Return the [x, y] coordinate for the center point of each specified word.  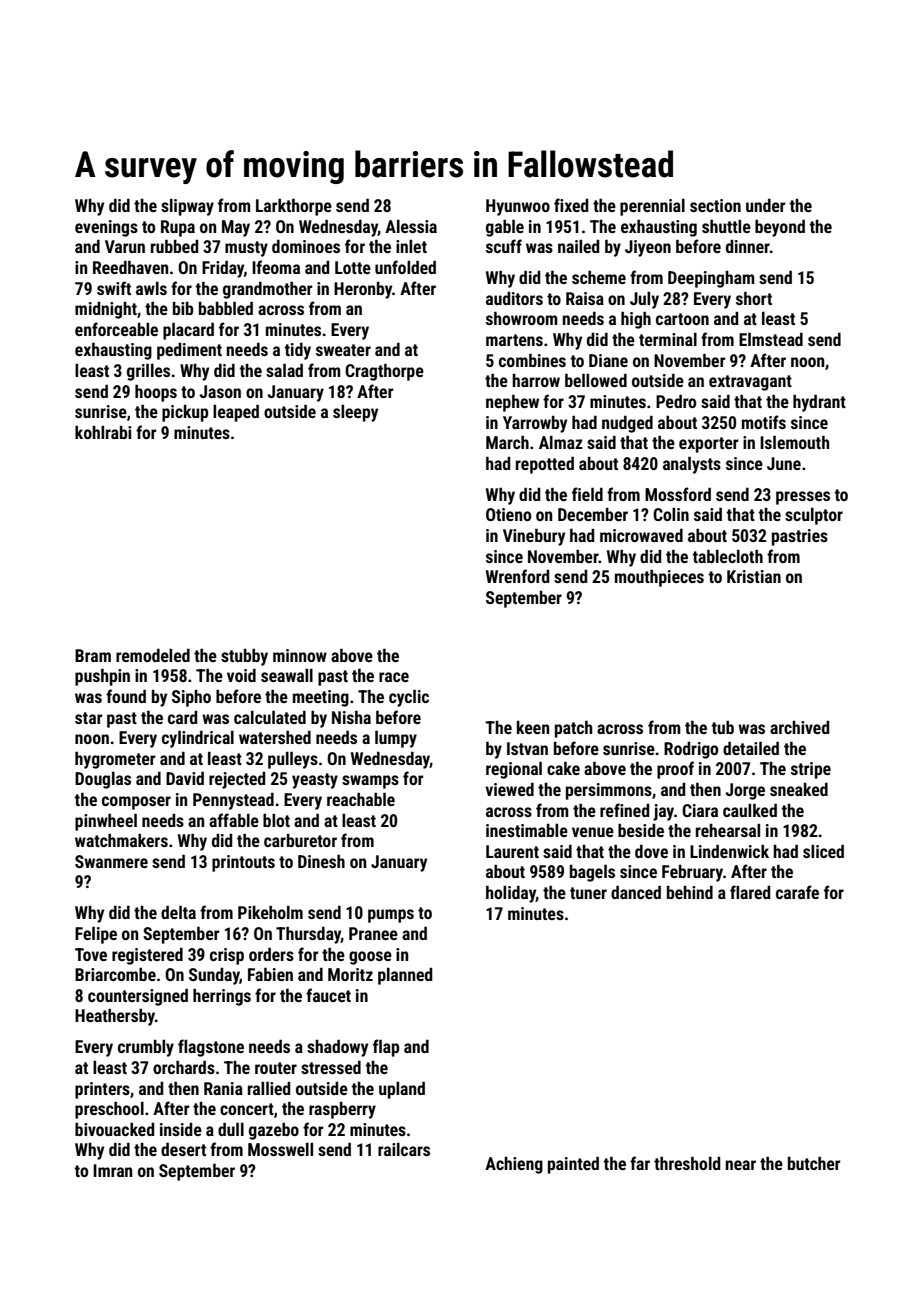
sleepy [355, 413]
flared [750, 892]
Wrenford [517, 576]
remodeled [153, 655]
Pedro [676, 401]
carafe [797, 892]
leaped [236, 413]
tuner [588, 893]
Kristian [754, 576]
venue [593, 832]
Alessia [411, 226]
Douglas [103, 780]
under [766, 205]
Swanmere [111, 861]
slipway [187, 207]
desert [183, 1149]
